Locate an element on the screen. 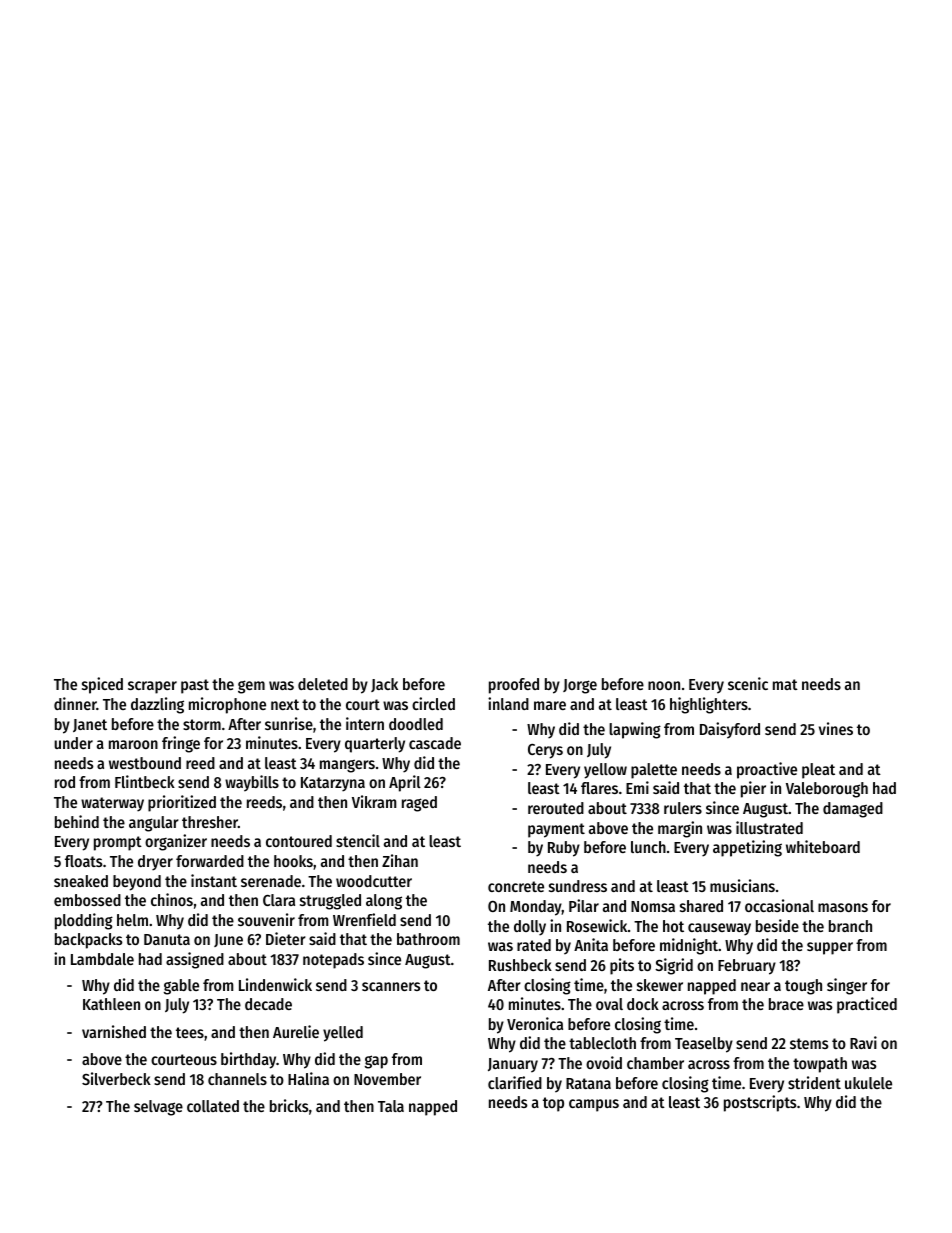  mat is located at coordinates (785, 684).
